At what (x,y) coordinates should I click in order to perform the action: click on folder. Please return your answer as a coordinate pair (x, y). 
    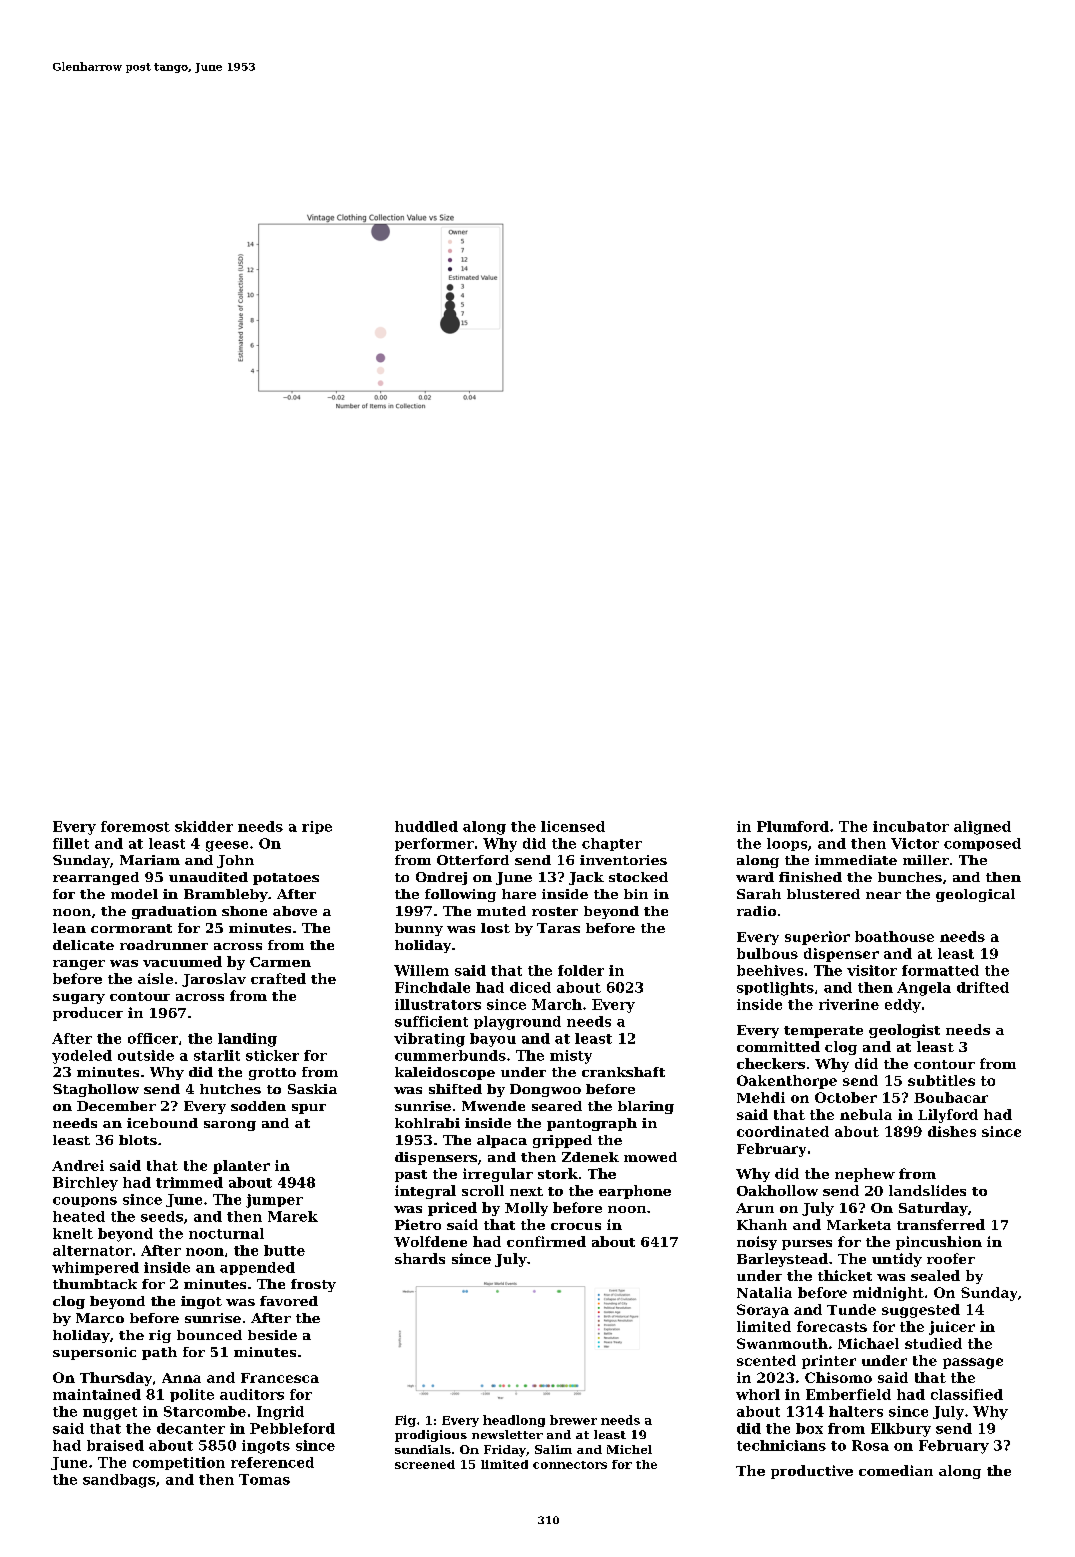
    Looking at the image, I should click on (581, 970).
